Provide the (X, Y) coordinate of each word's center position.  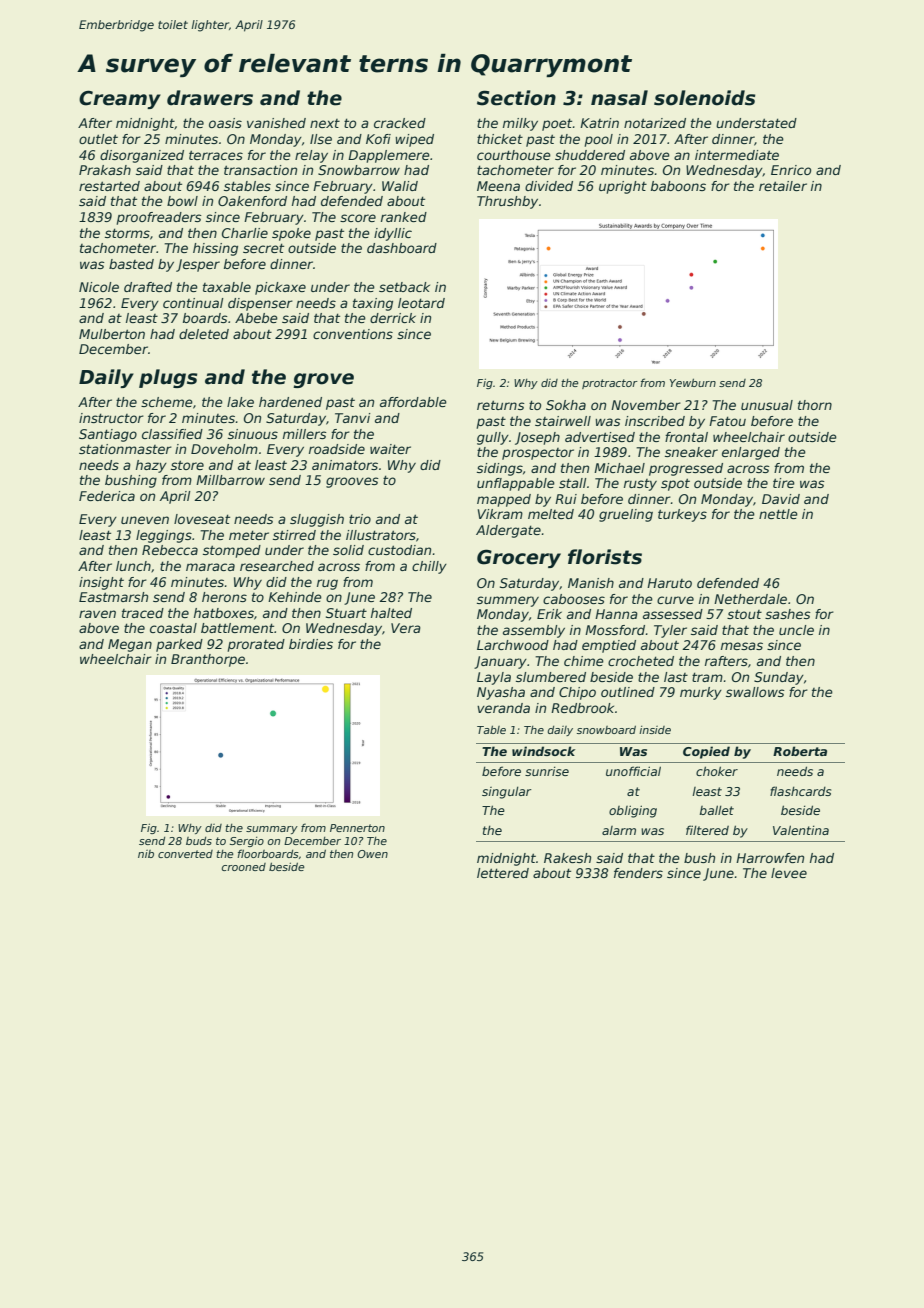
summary (272, 830)
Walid (400, 186)
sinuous (253, 434)
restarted (109, 186)
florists (605, 557)
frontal (686, 437)
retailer (783, 186)
